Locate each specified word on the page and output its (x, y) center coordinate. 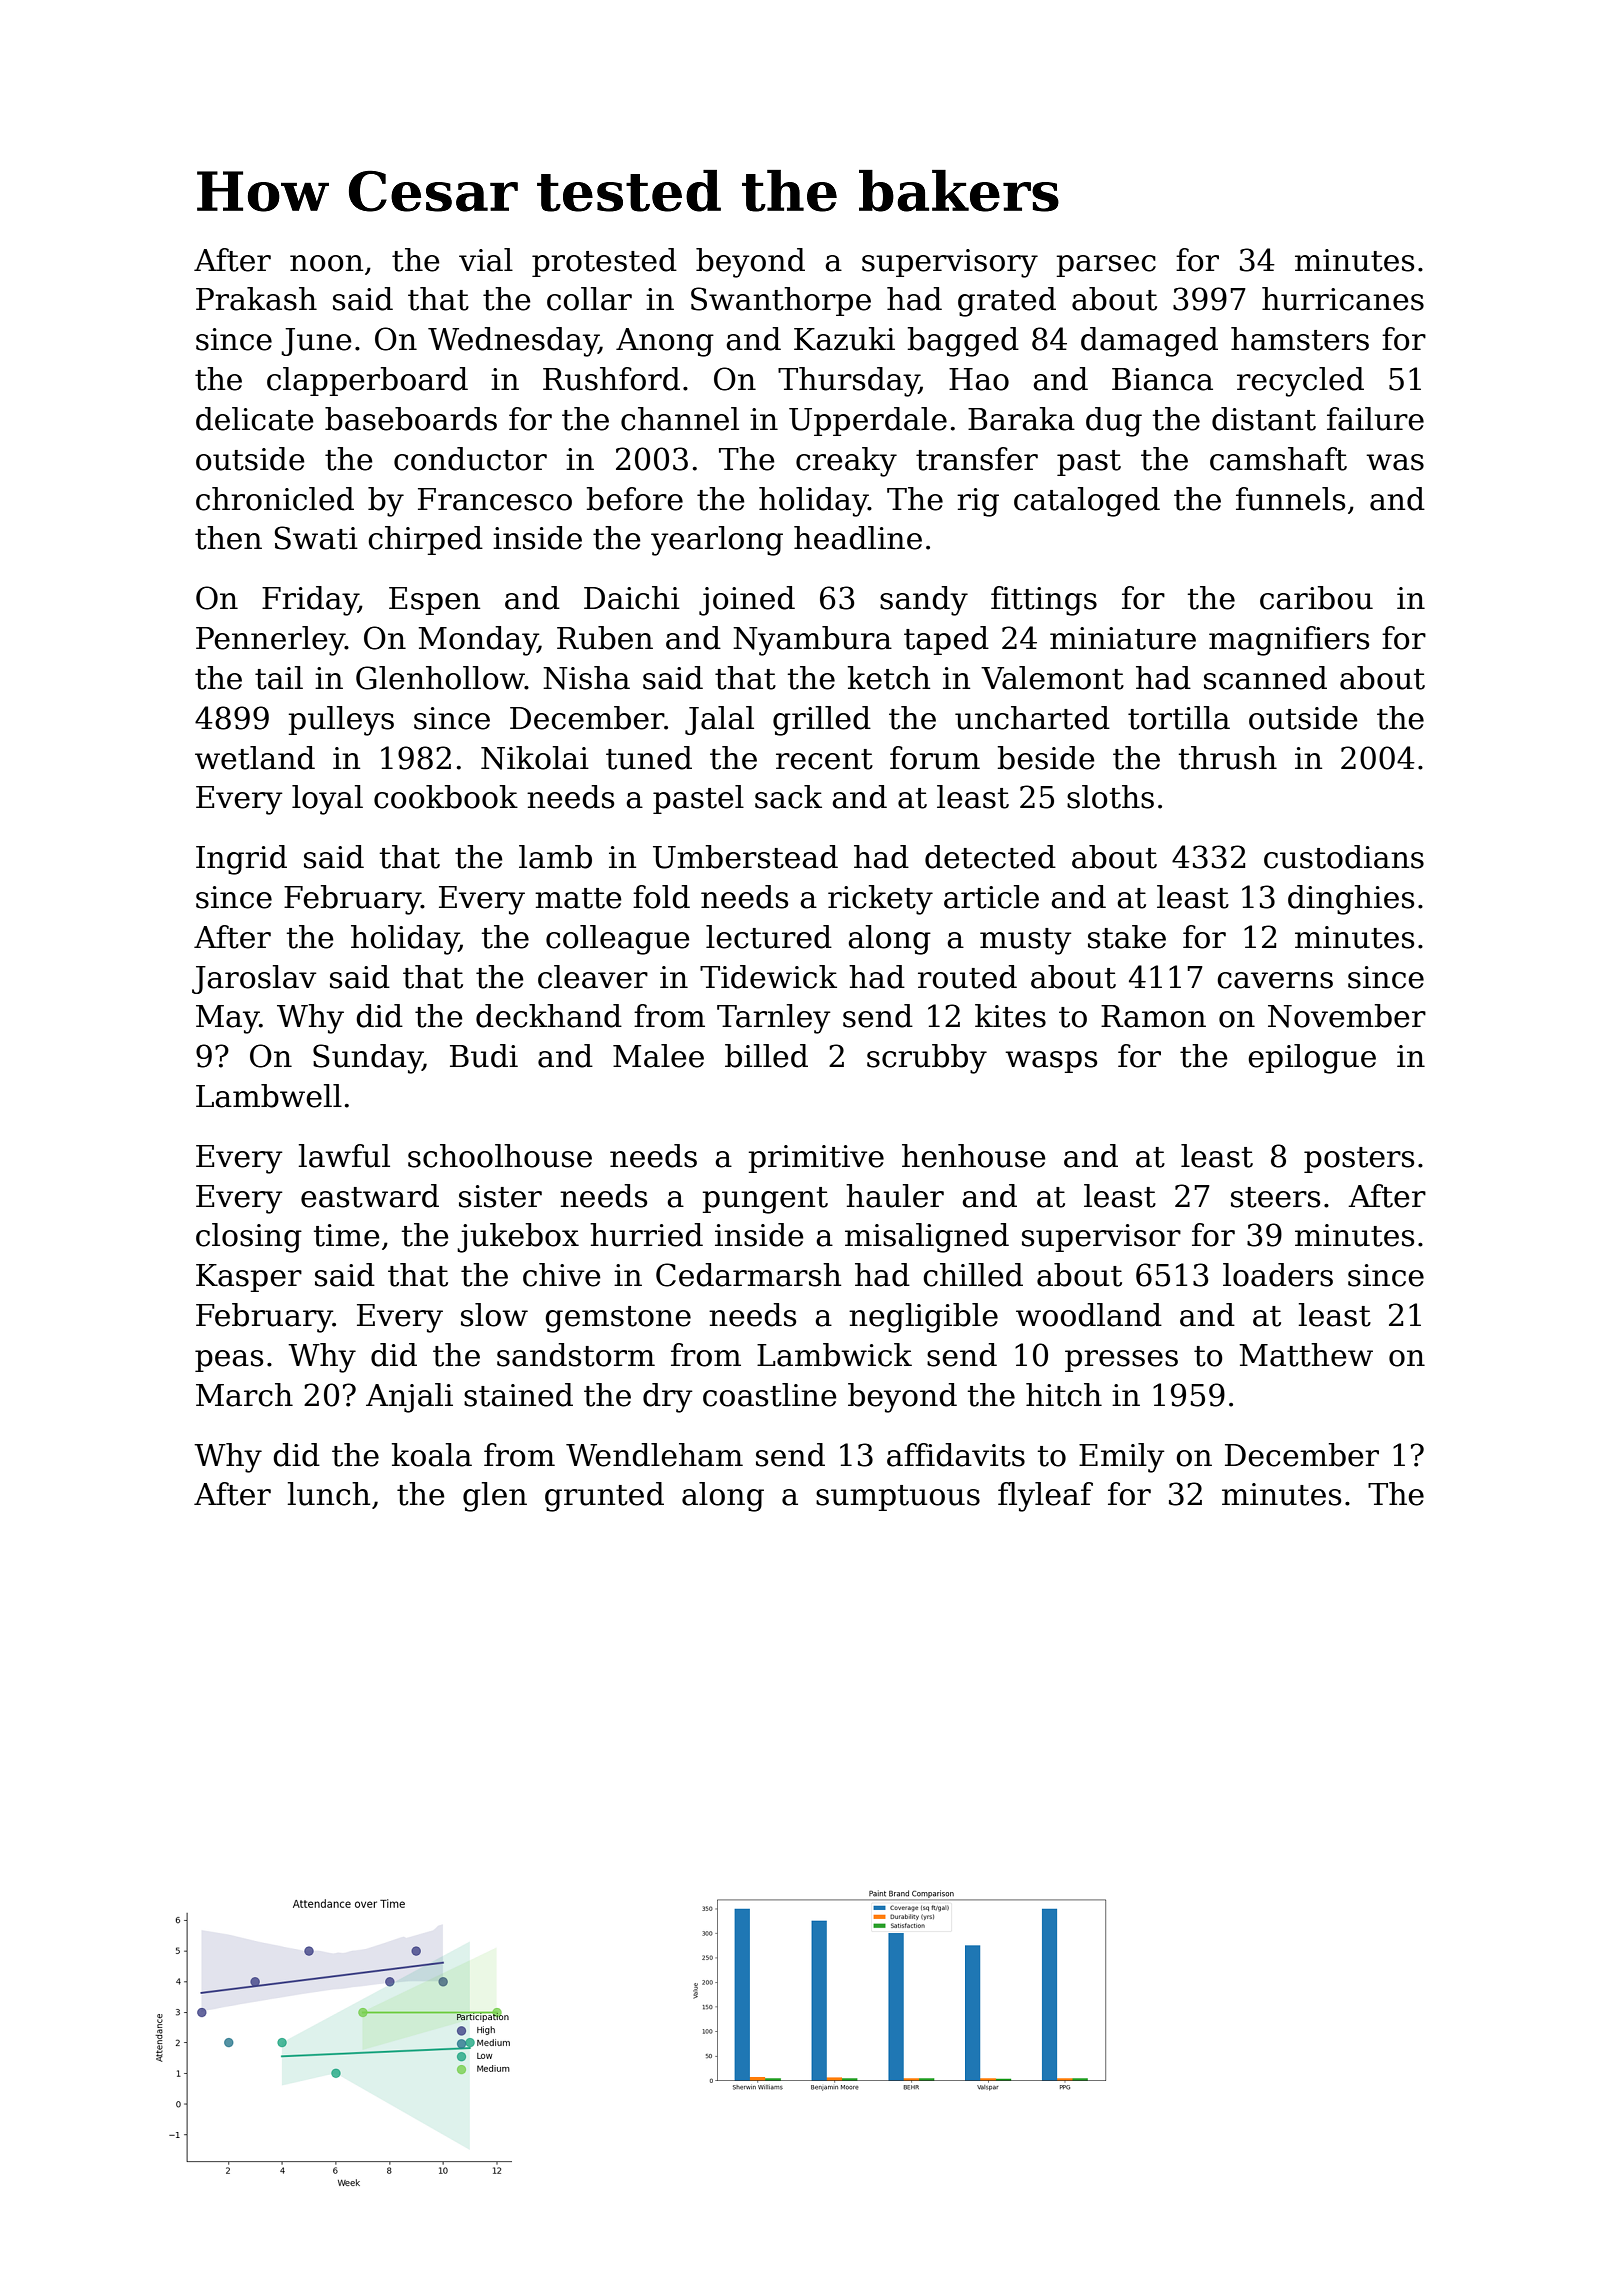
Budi (484, 1056)
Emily (1122, 1458)
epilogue (1312, 1059)
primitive (816, 1159)
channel (680, 419)
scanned (1265, 678)
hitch (1064, 1395)
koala (432, 1455)
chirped (425, 540)
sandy (924, 601)
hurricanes (1343, 299)
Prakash (256, 299)
